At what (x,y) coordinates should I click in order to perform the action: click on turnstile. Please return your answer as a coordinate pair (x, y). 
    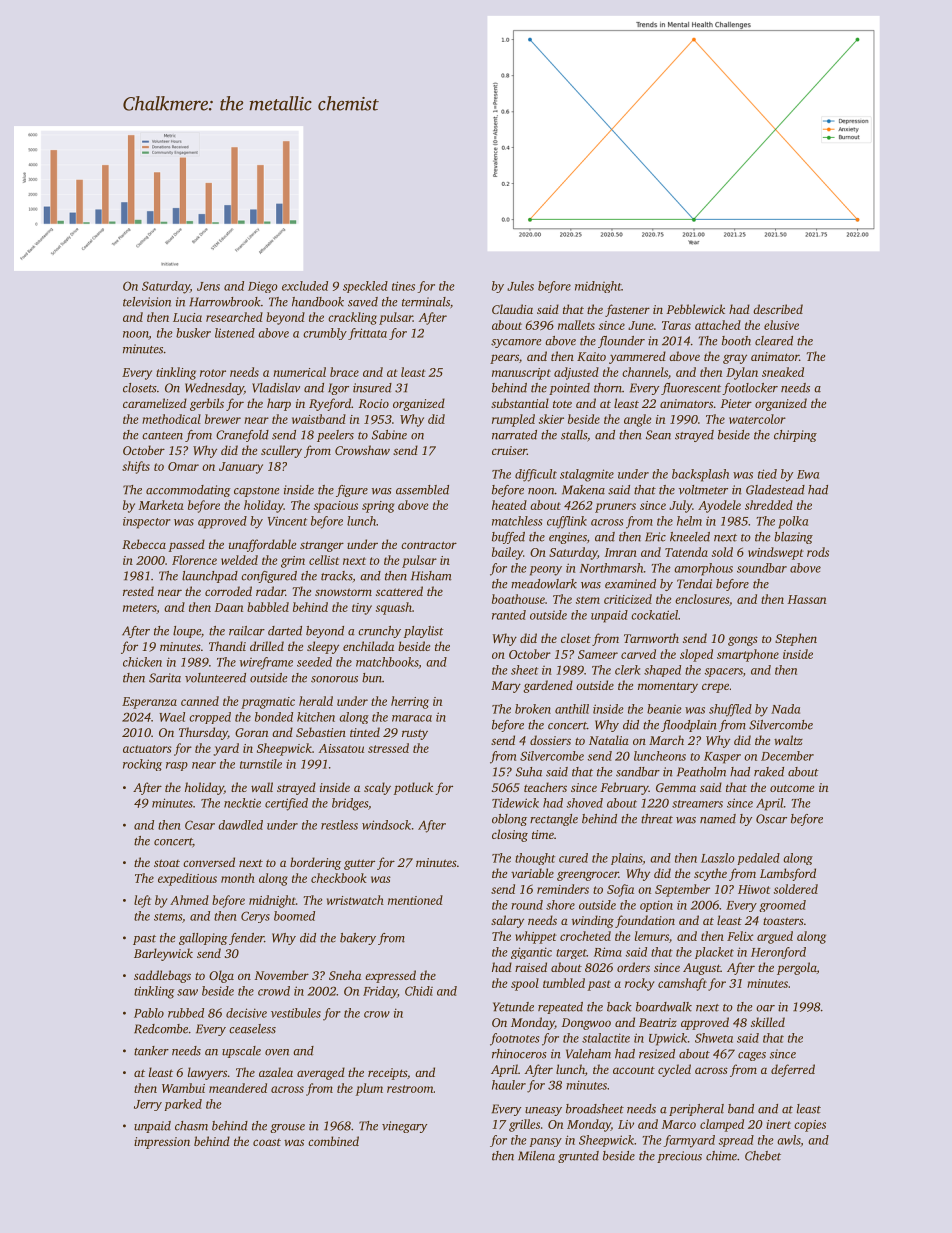
    Looking at the image, I should click on (261, 764).
